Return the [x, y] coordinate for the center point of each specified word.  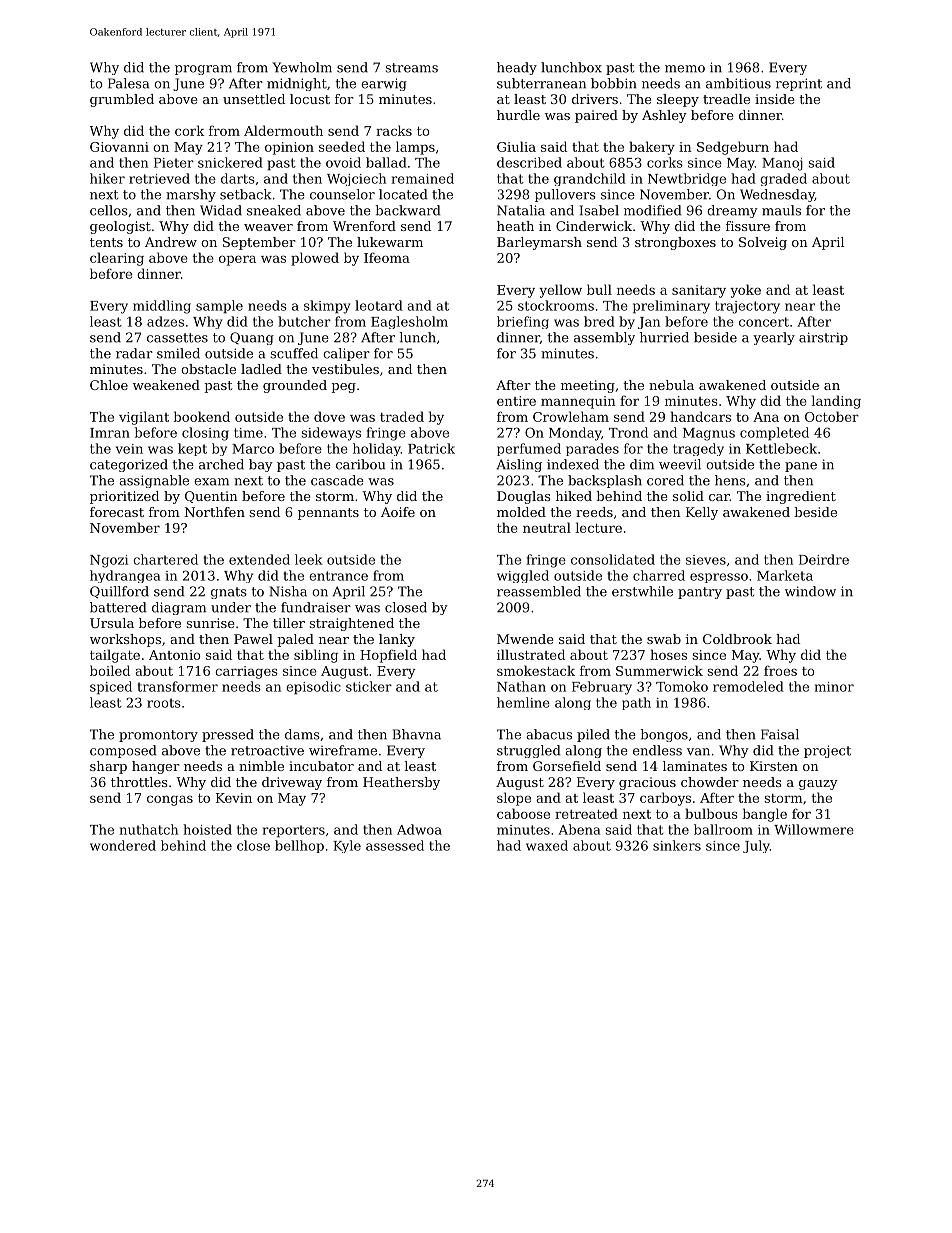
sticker [369, 686]
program [203, 70]
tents [106, 242]
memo [685, 69]
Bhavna [417, 734]
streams [412, 68]
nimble [261, 766]
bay [261, 465]
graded [783, 179]
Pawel [253, 639]
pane [801, 467]
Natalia [521, 210]
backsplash [605, 481]
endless [657, 750]
